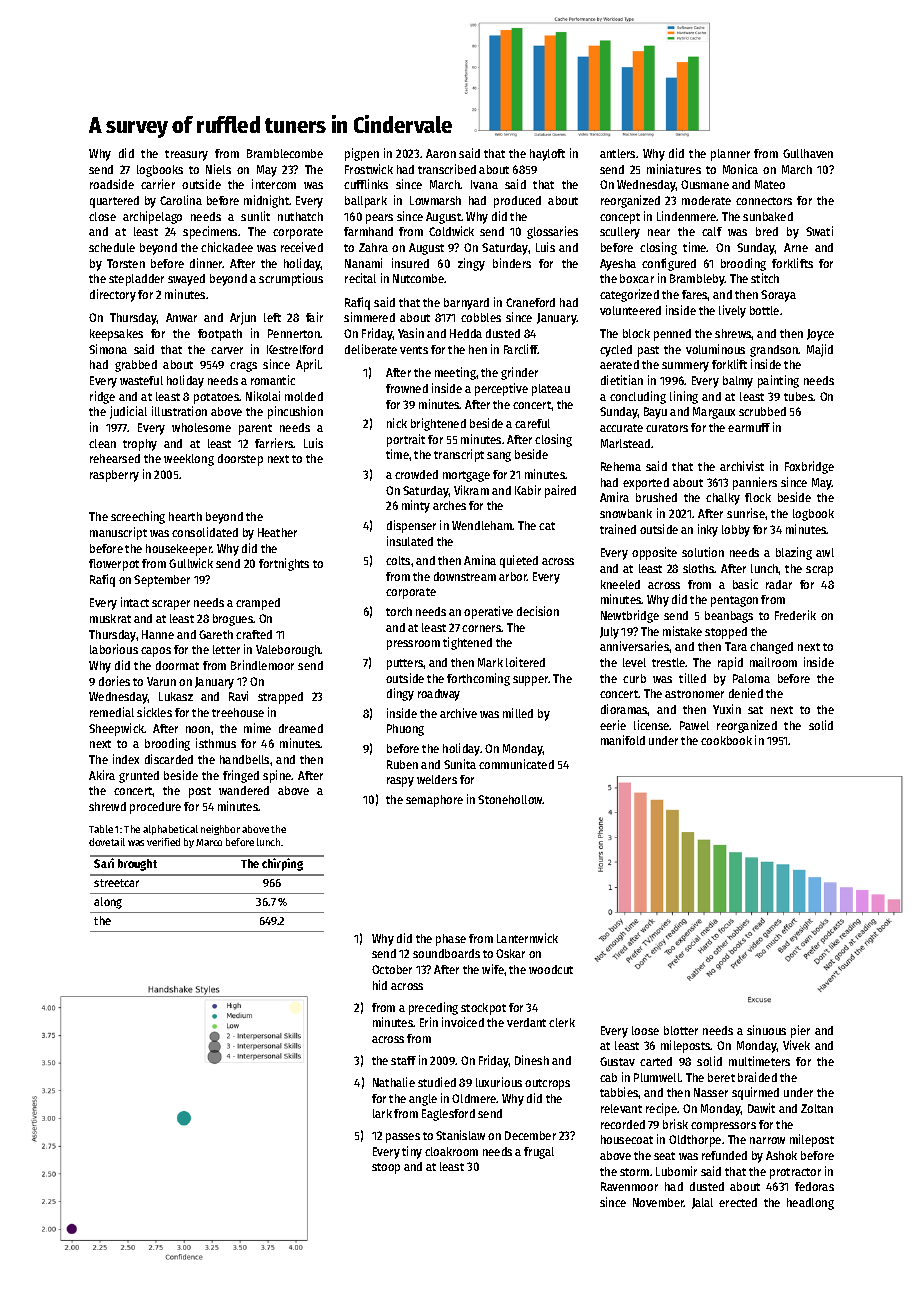  What do you see at coordinates (820, 350) in the document?
I see `Majid` at bounding box center [820, 350].
